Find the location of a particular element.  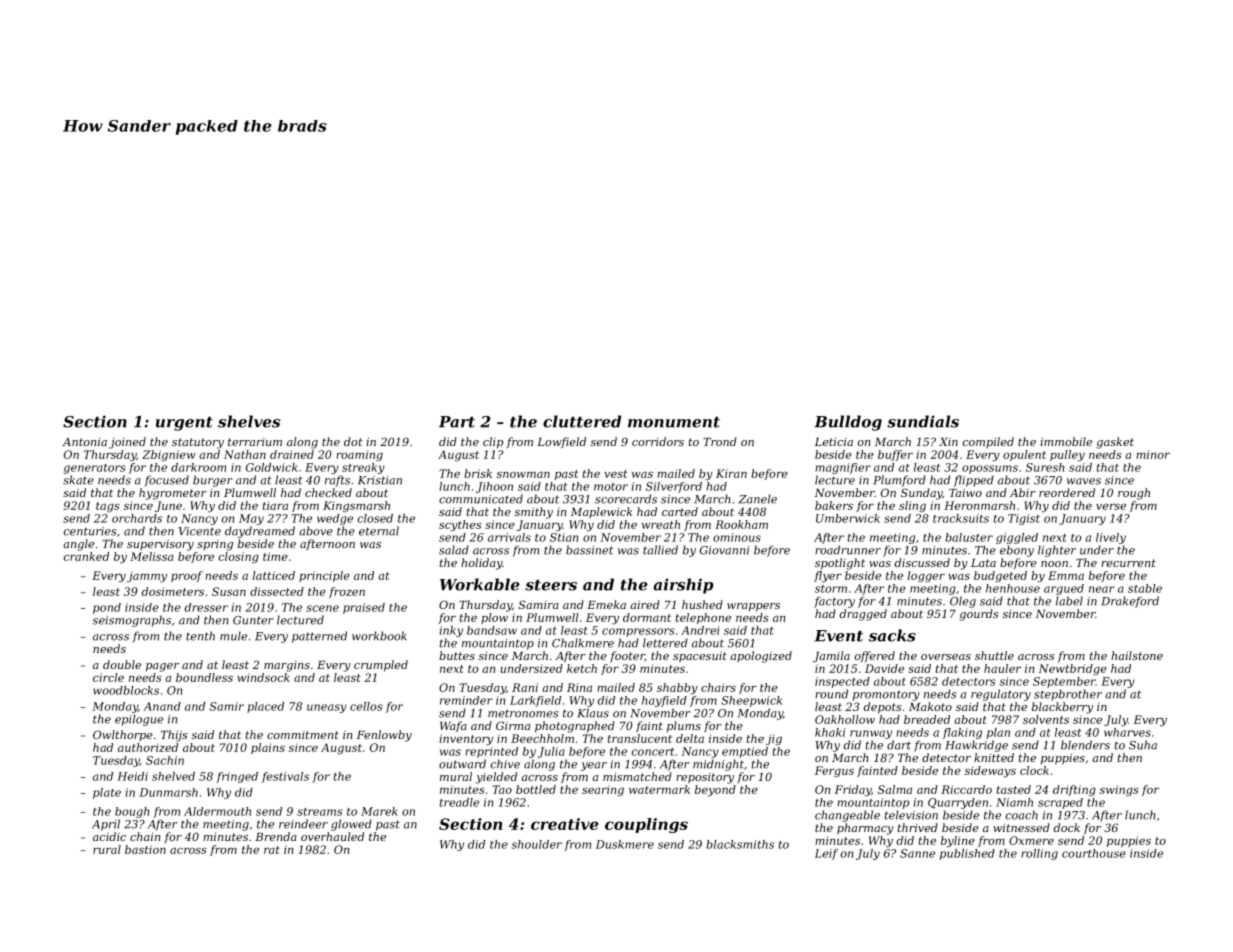

Antonia is located at coordinates (84, 442).
